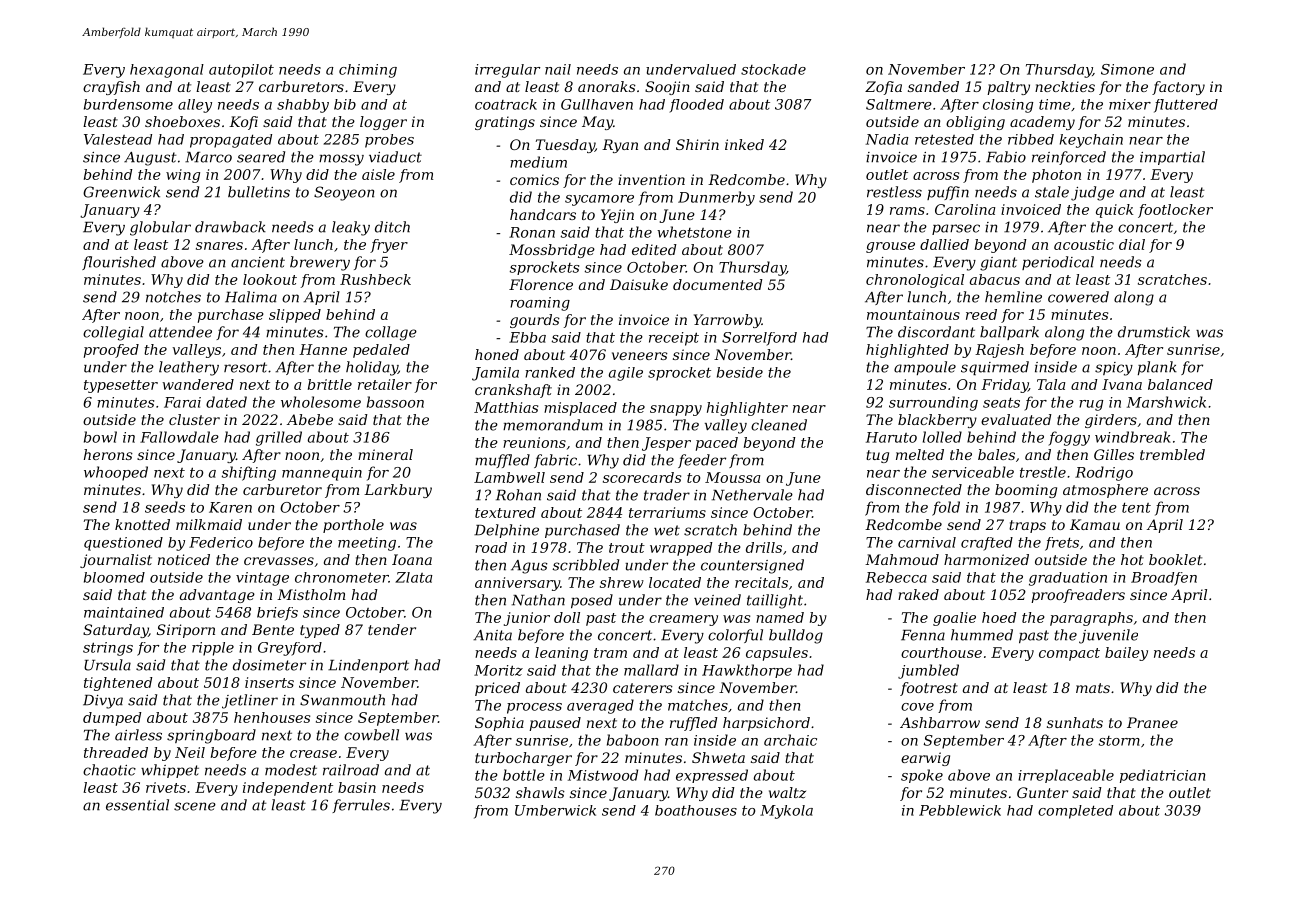 The height and width of the page is (924, 1308). I want to click on Rodrigo, so click(1104, 473).
